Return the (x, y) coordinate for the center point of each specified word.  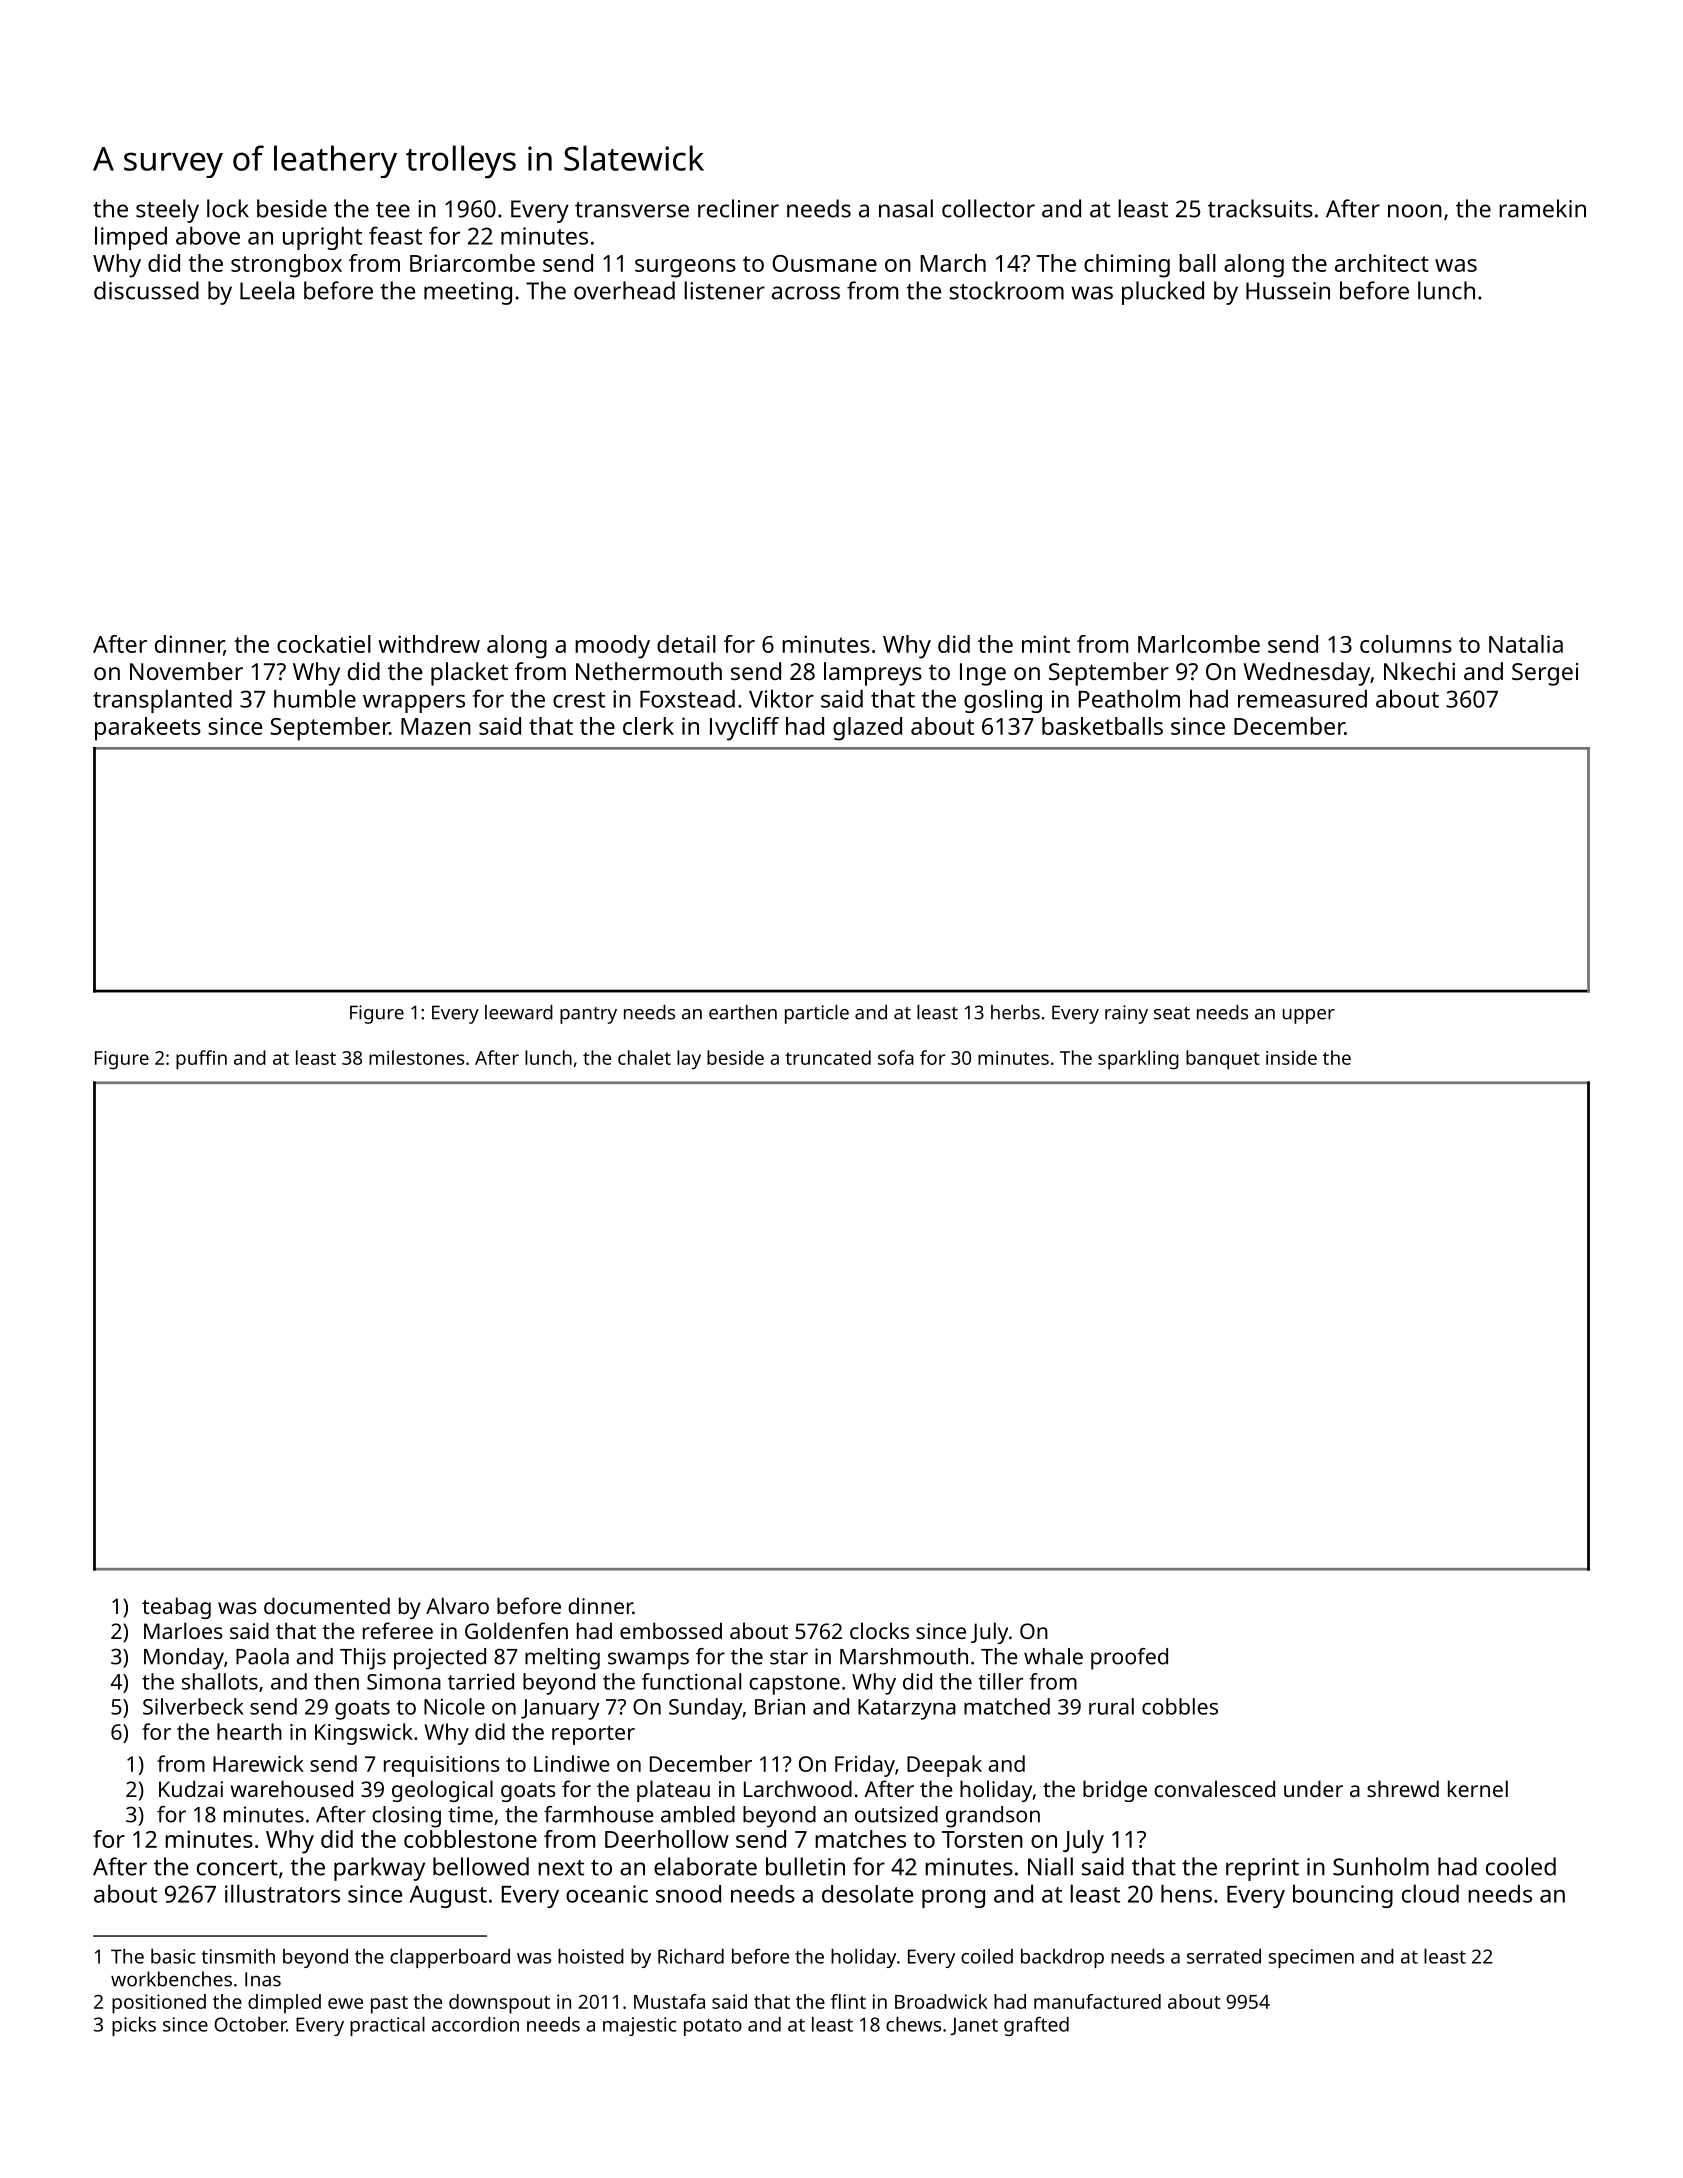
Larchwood (798, 1788)
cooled (1521, 1866)
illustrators (282, 1893)
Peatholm (1129, 698)
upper (1308, 1016)
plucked (1163, 293)
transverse (632, 210)
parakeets (148, 729)
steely (167, 211)
